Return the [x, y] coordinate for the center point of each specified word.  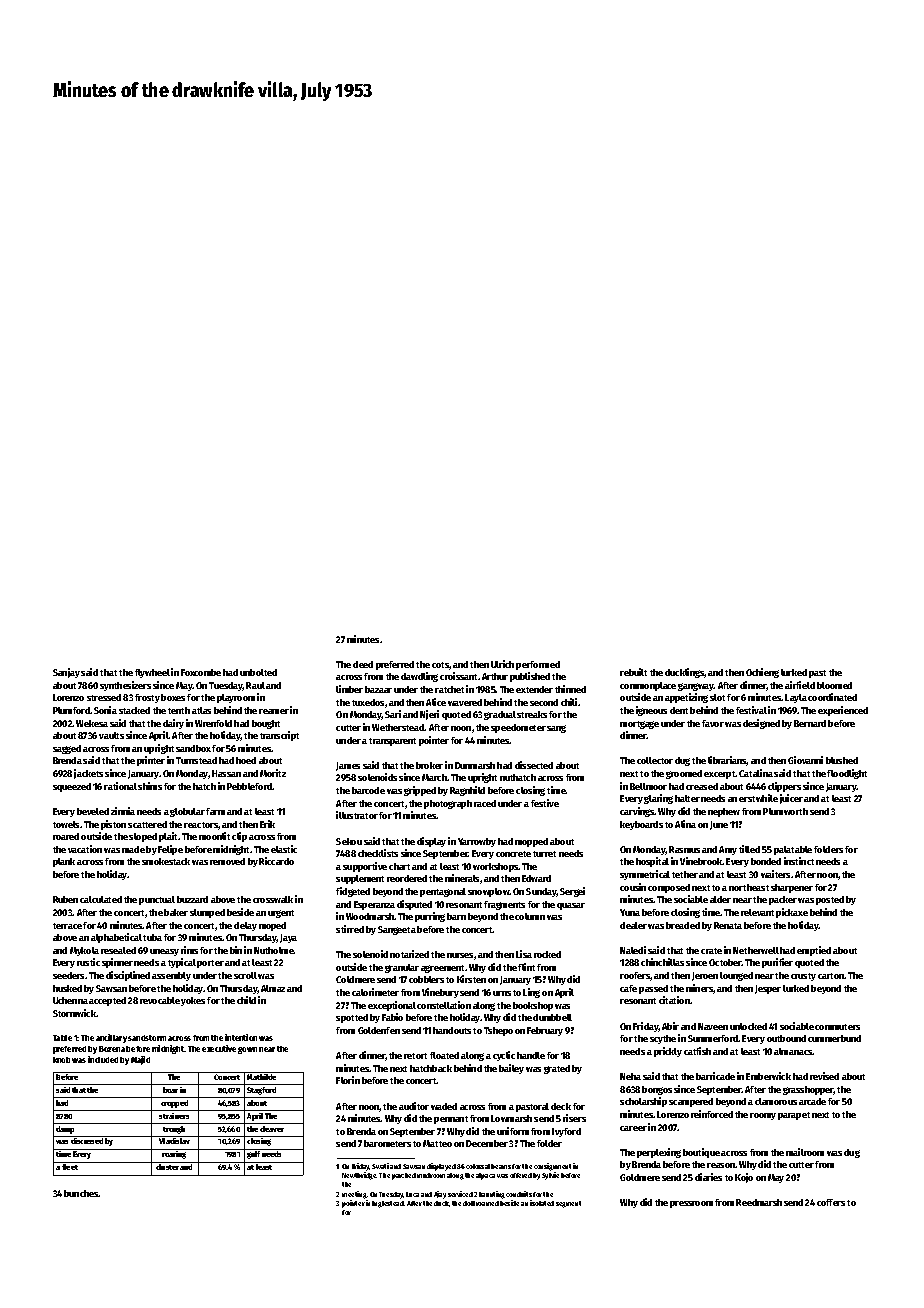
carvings [637, 812]
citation [674, 1000]
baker [176, 912]
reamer [274, 711]
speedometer [518, 728]
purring [430, 917]
